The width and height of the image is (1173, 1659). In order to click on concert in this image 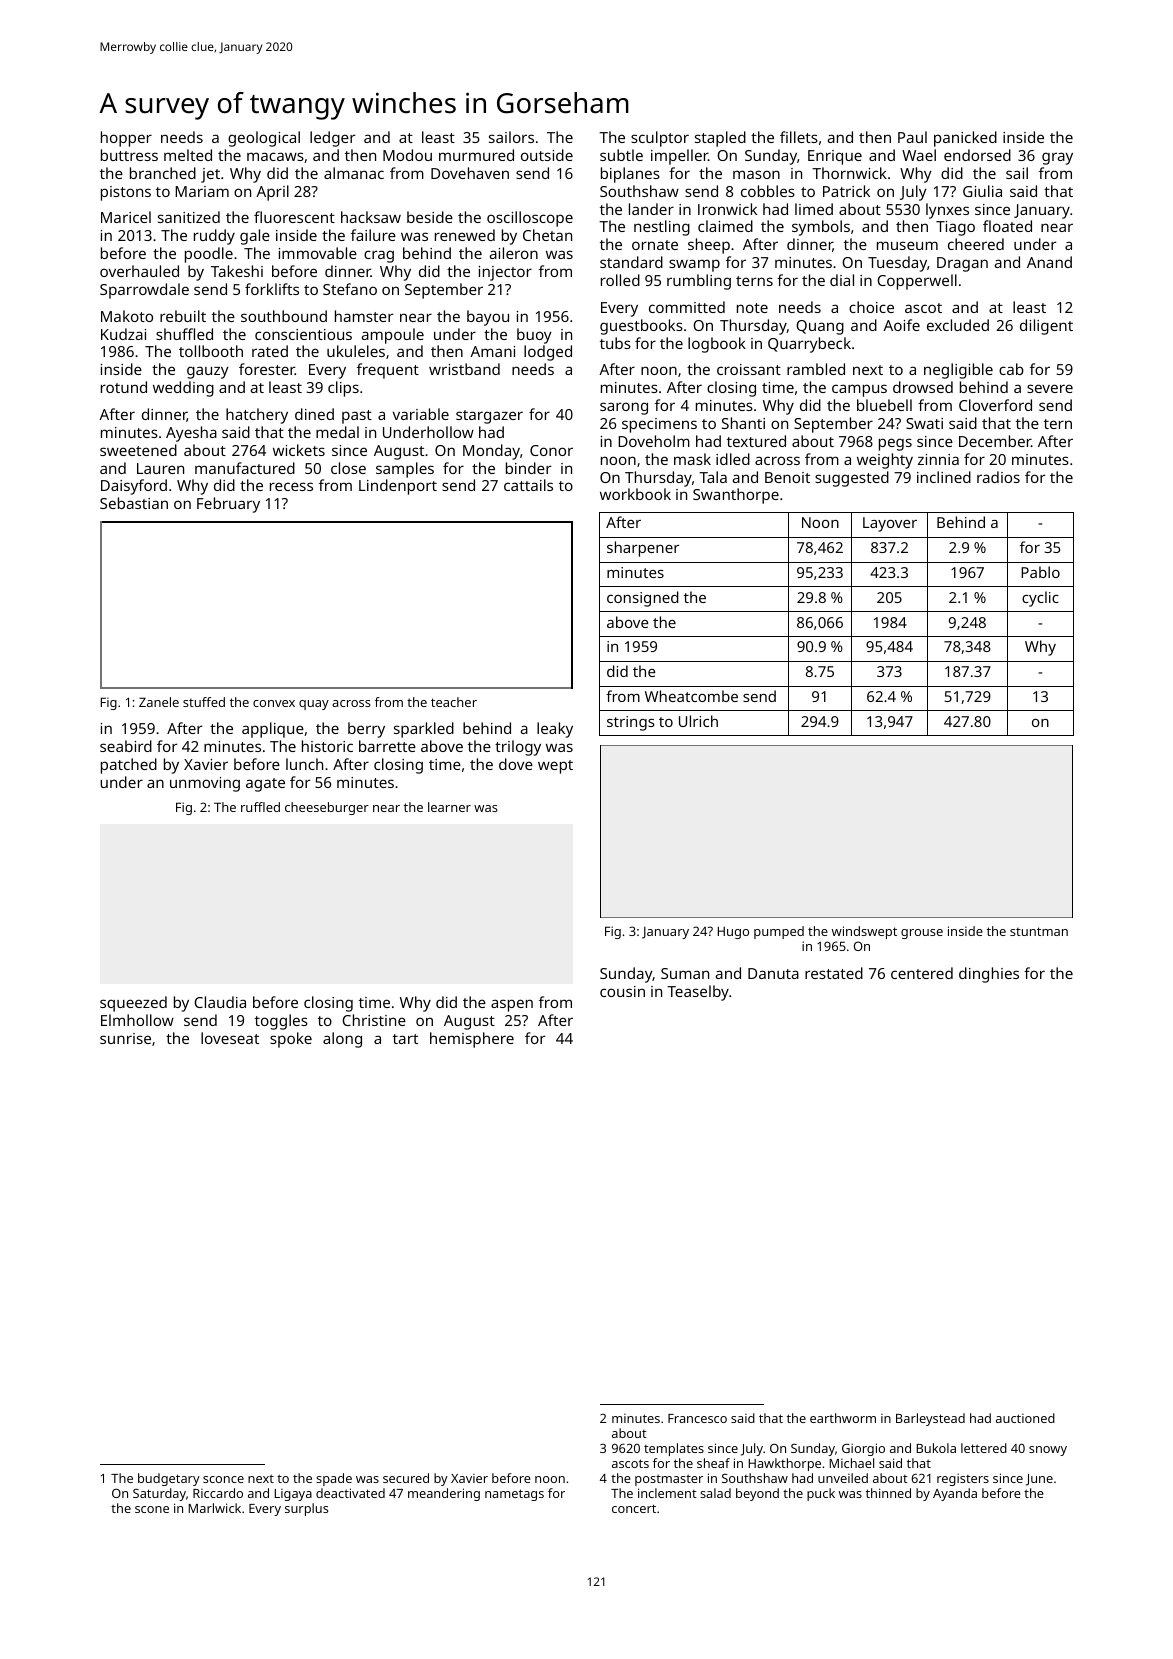, I will do `click(634, 1508)`.
